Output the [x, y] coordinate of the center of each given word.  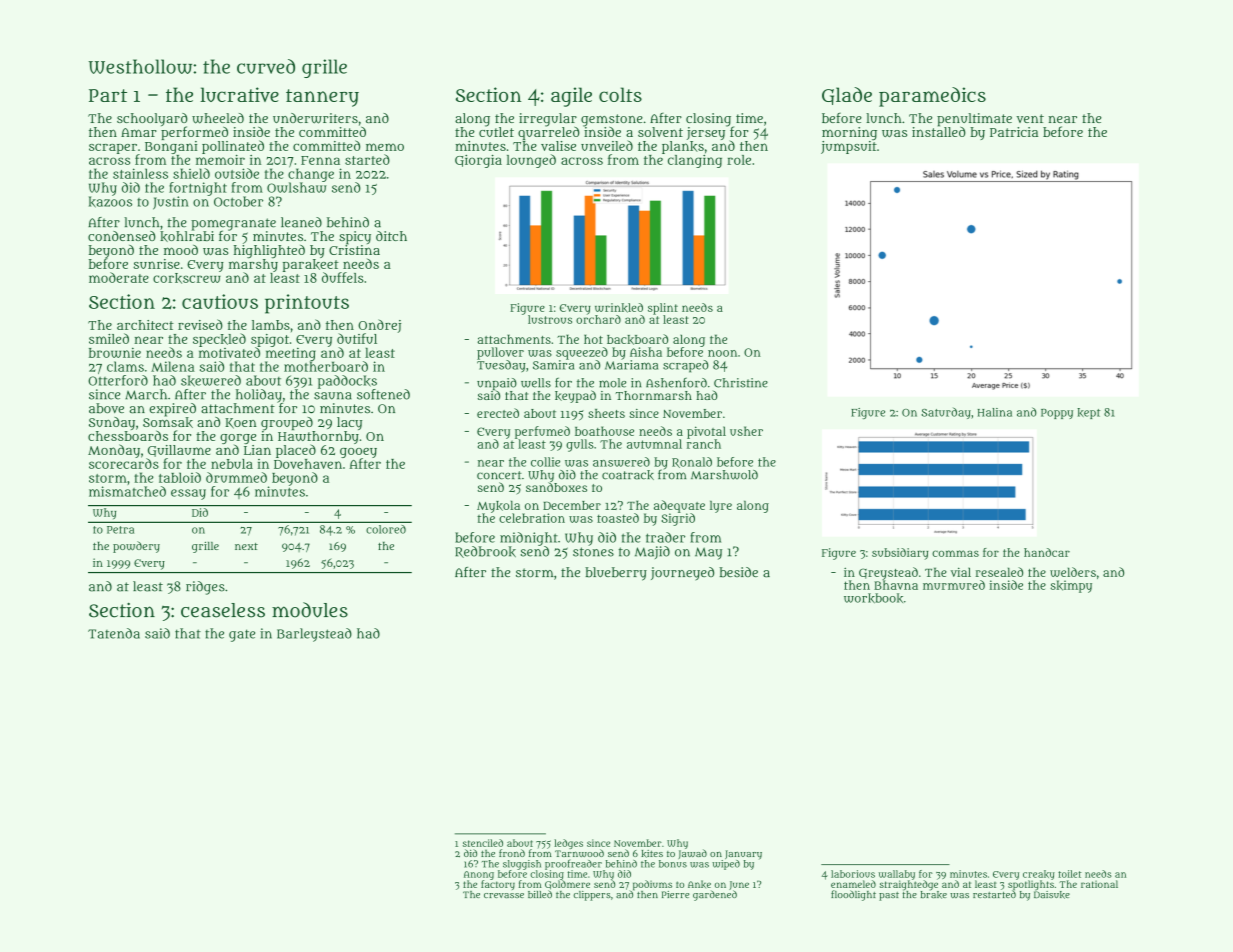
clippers [592, 896]
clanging [695, 161]
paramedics [932, 97]
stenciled [483, 843]
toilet [1070, 874]
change [311, 175]
